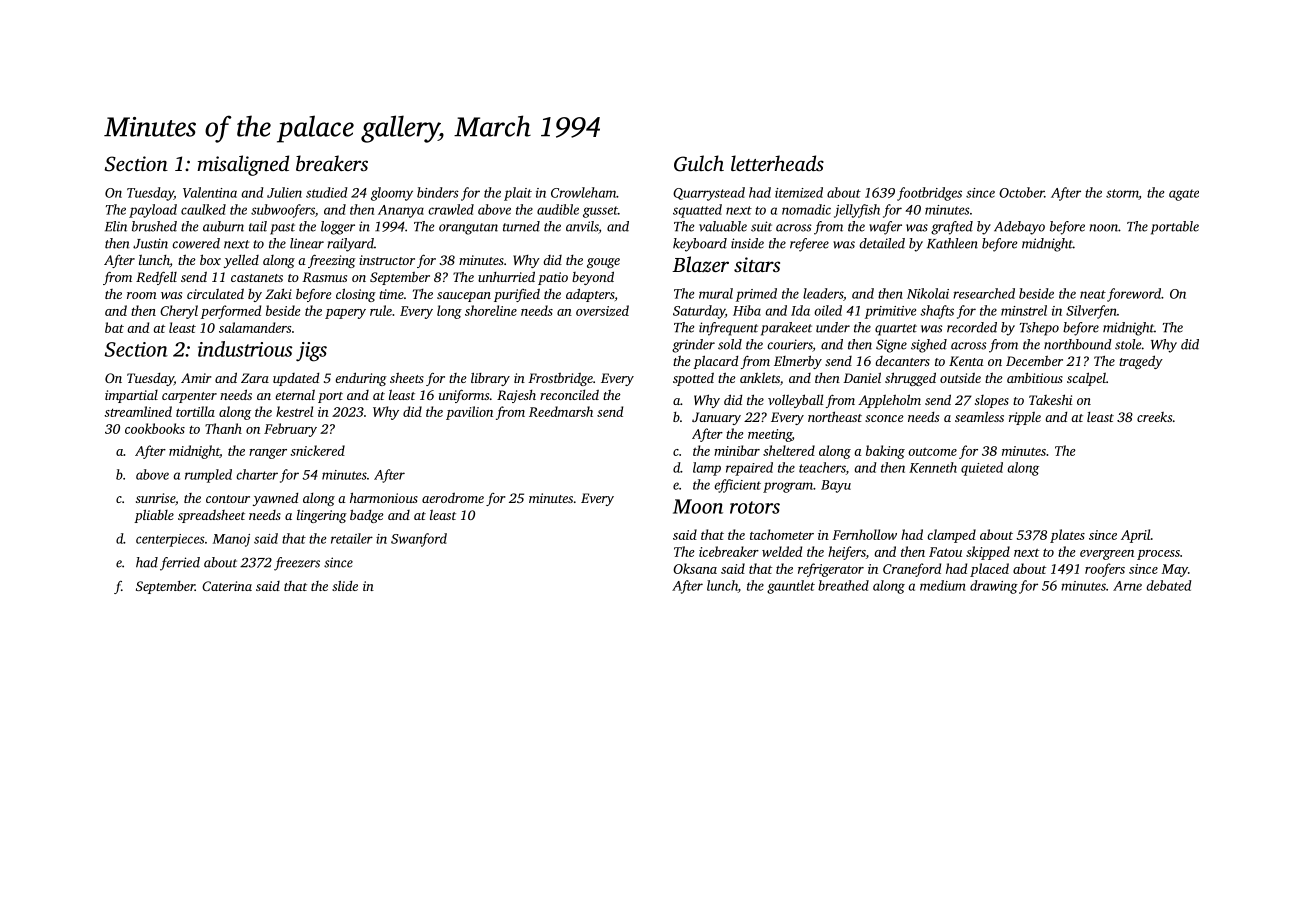 The image size is (1308, 924). I want to click on slide, so click(345, 585).
